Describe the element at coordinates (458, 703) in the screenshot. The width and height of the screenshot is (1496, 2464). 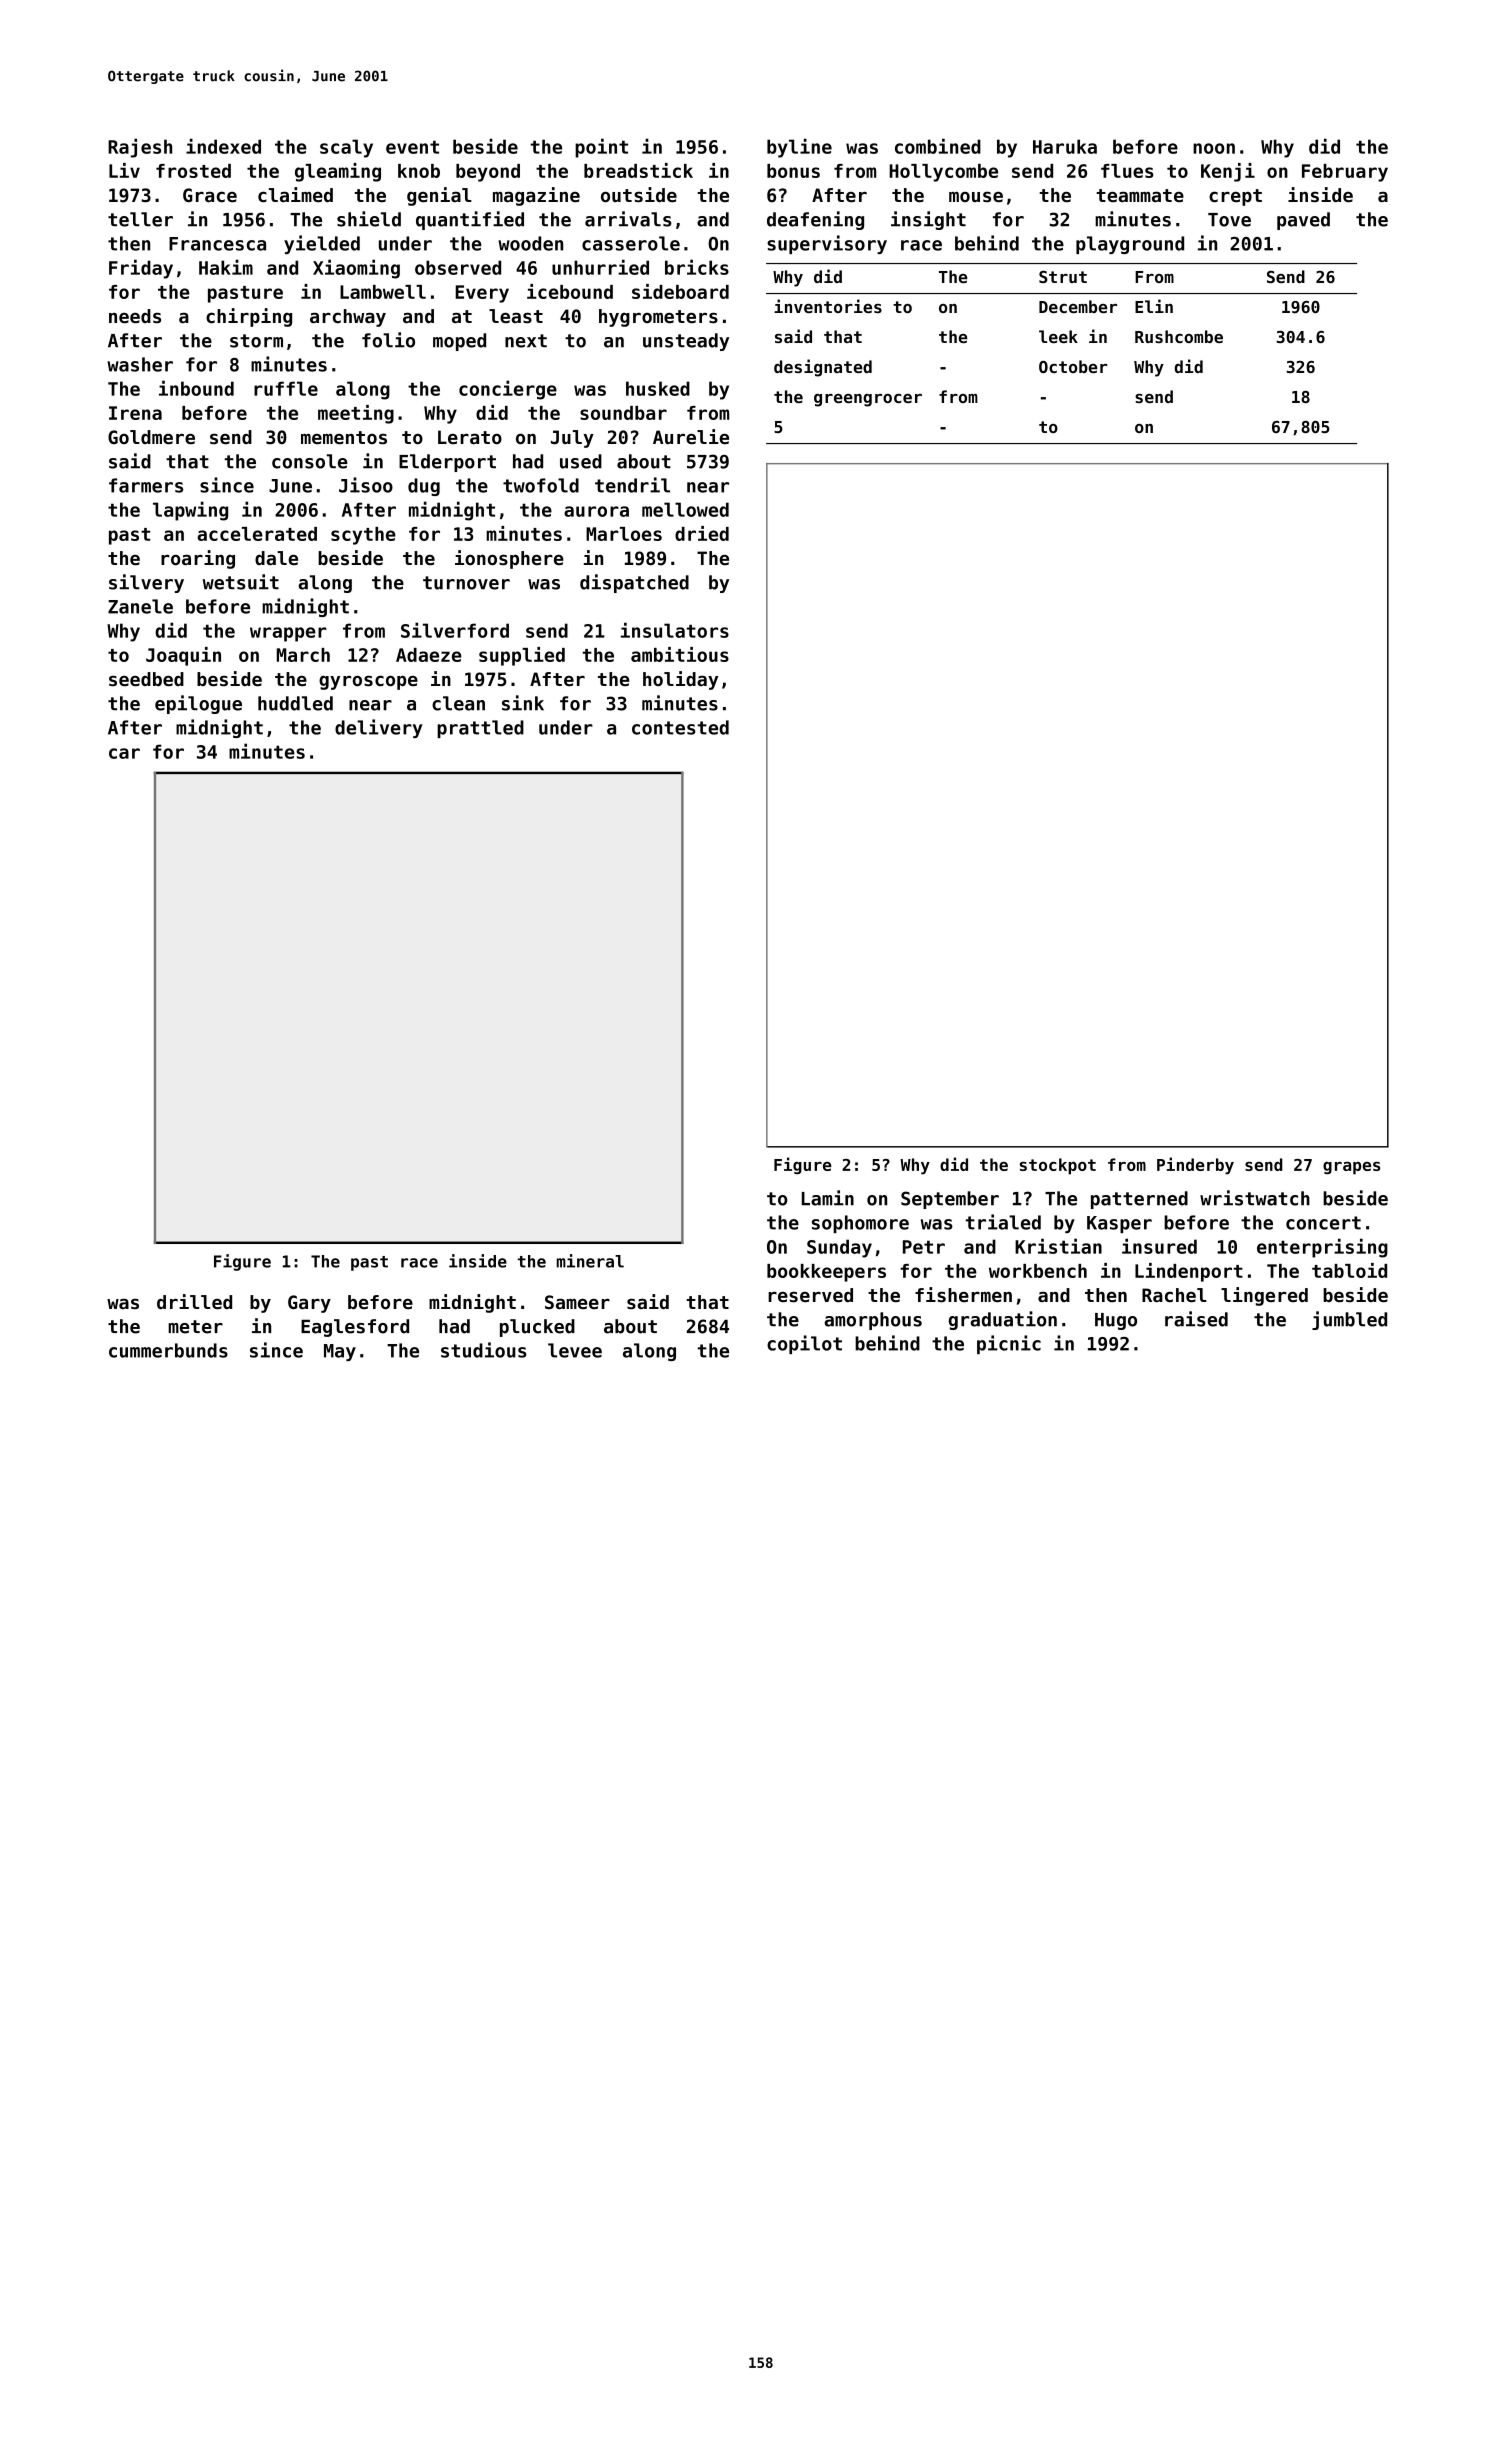
I see `clean` at that location.
